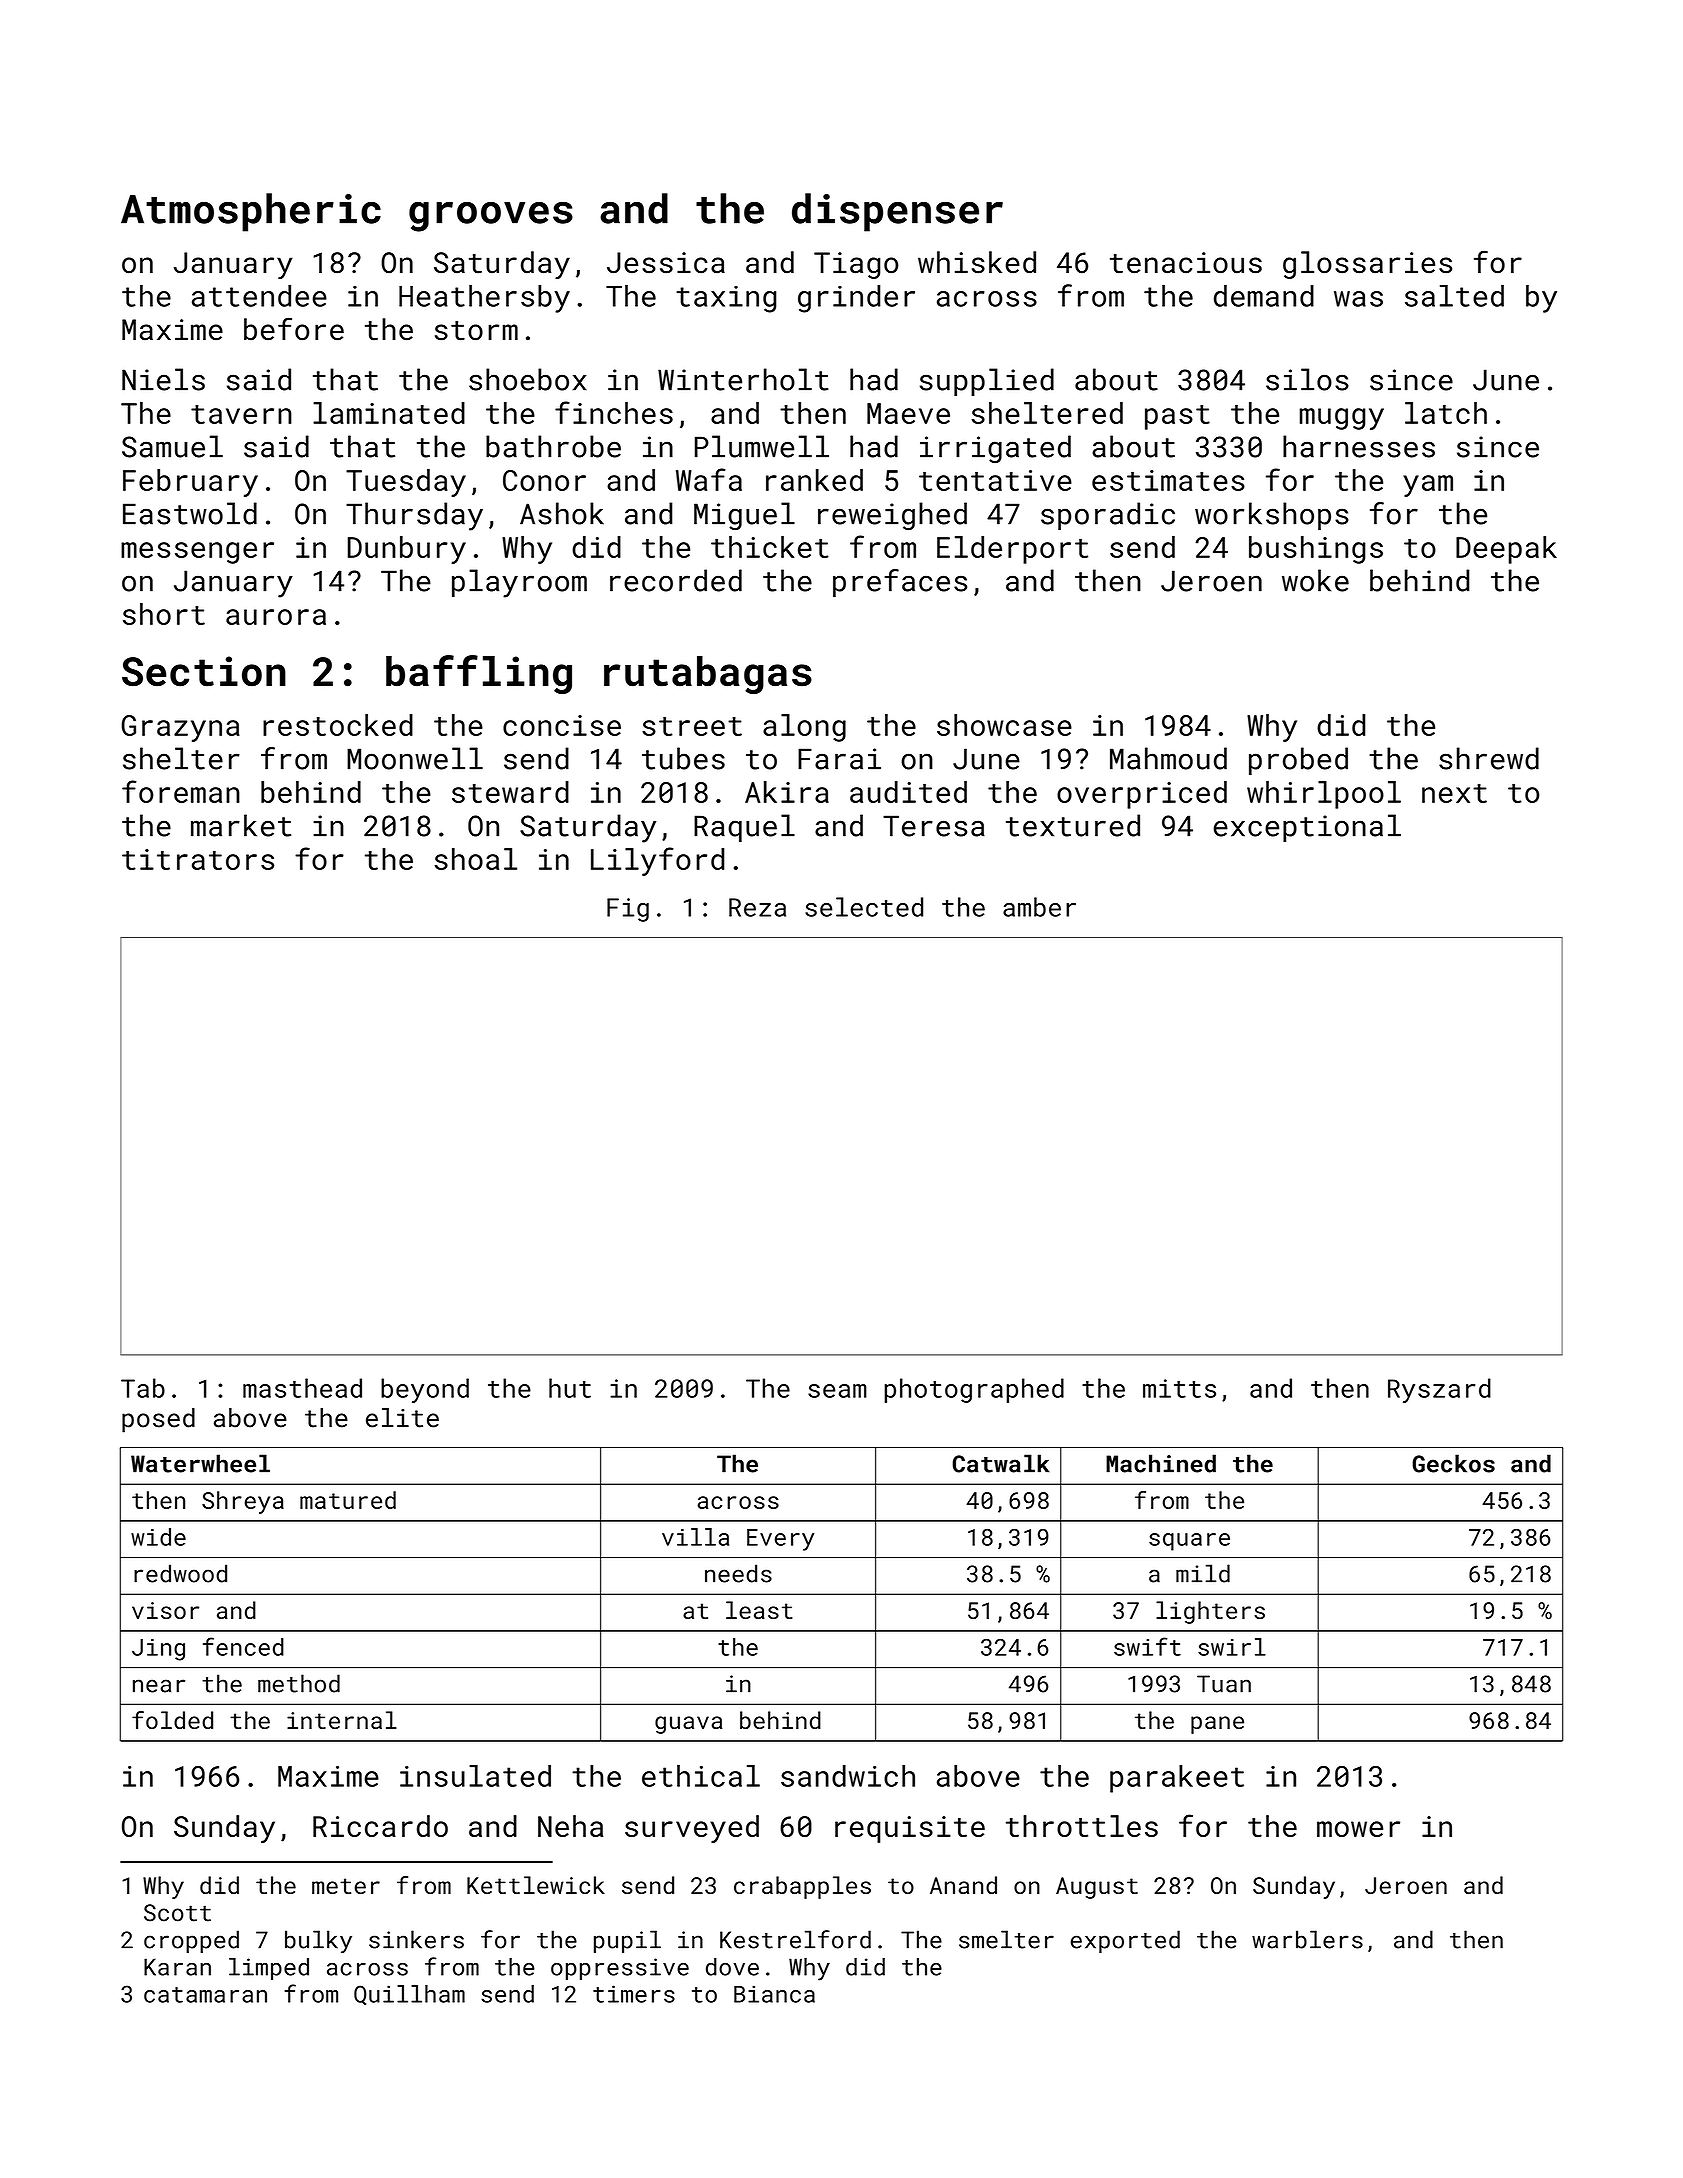 Image resolution: width=1683 pixels, height=2178 pixels. What do you see at coordinates (251, 212) in the page?
I see `Atmospheric` at bounding box center [251, 212].
